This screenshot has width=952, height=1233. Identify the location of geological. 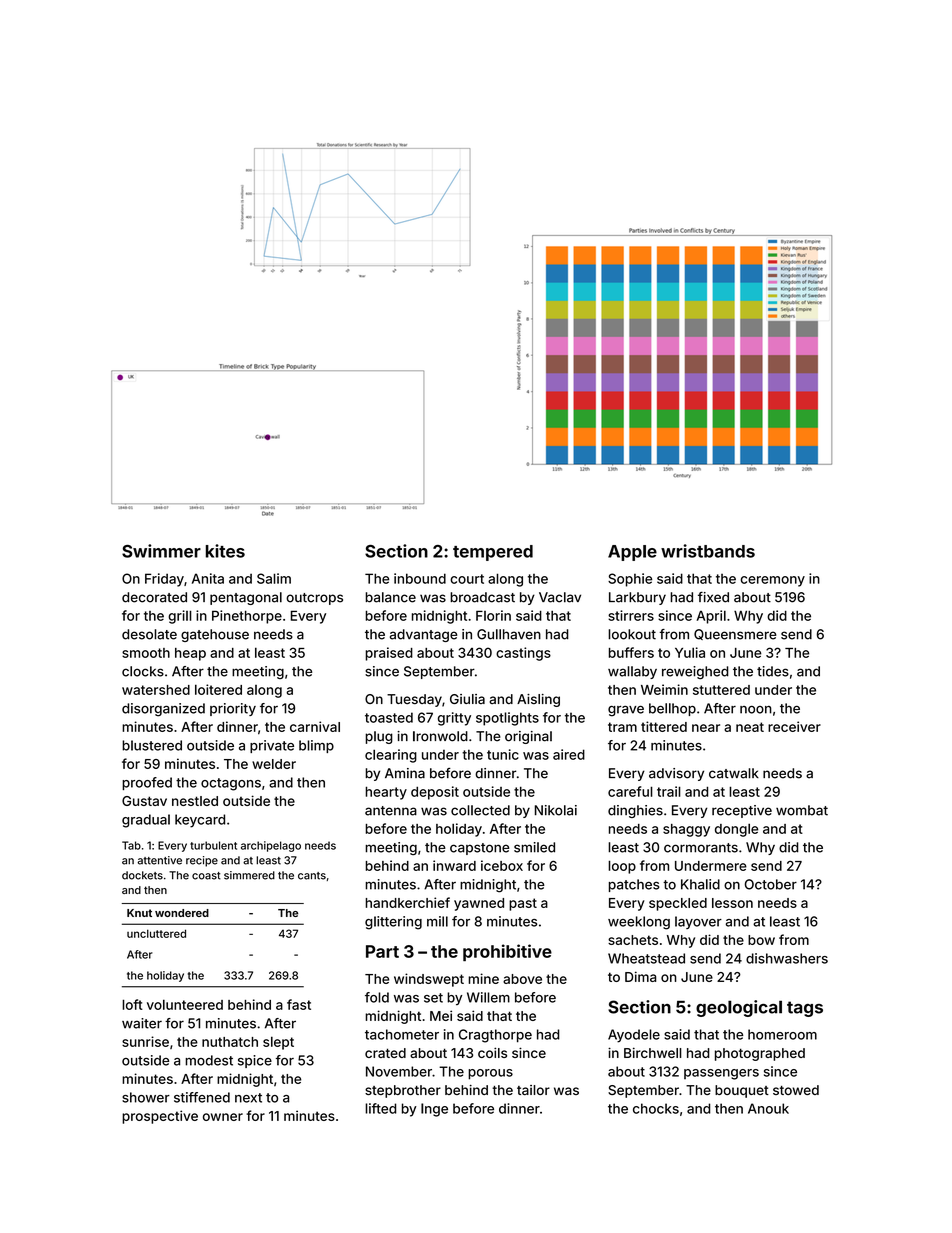
(739, 1008).
